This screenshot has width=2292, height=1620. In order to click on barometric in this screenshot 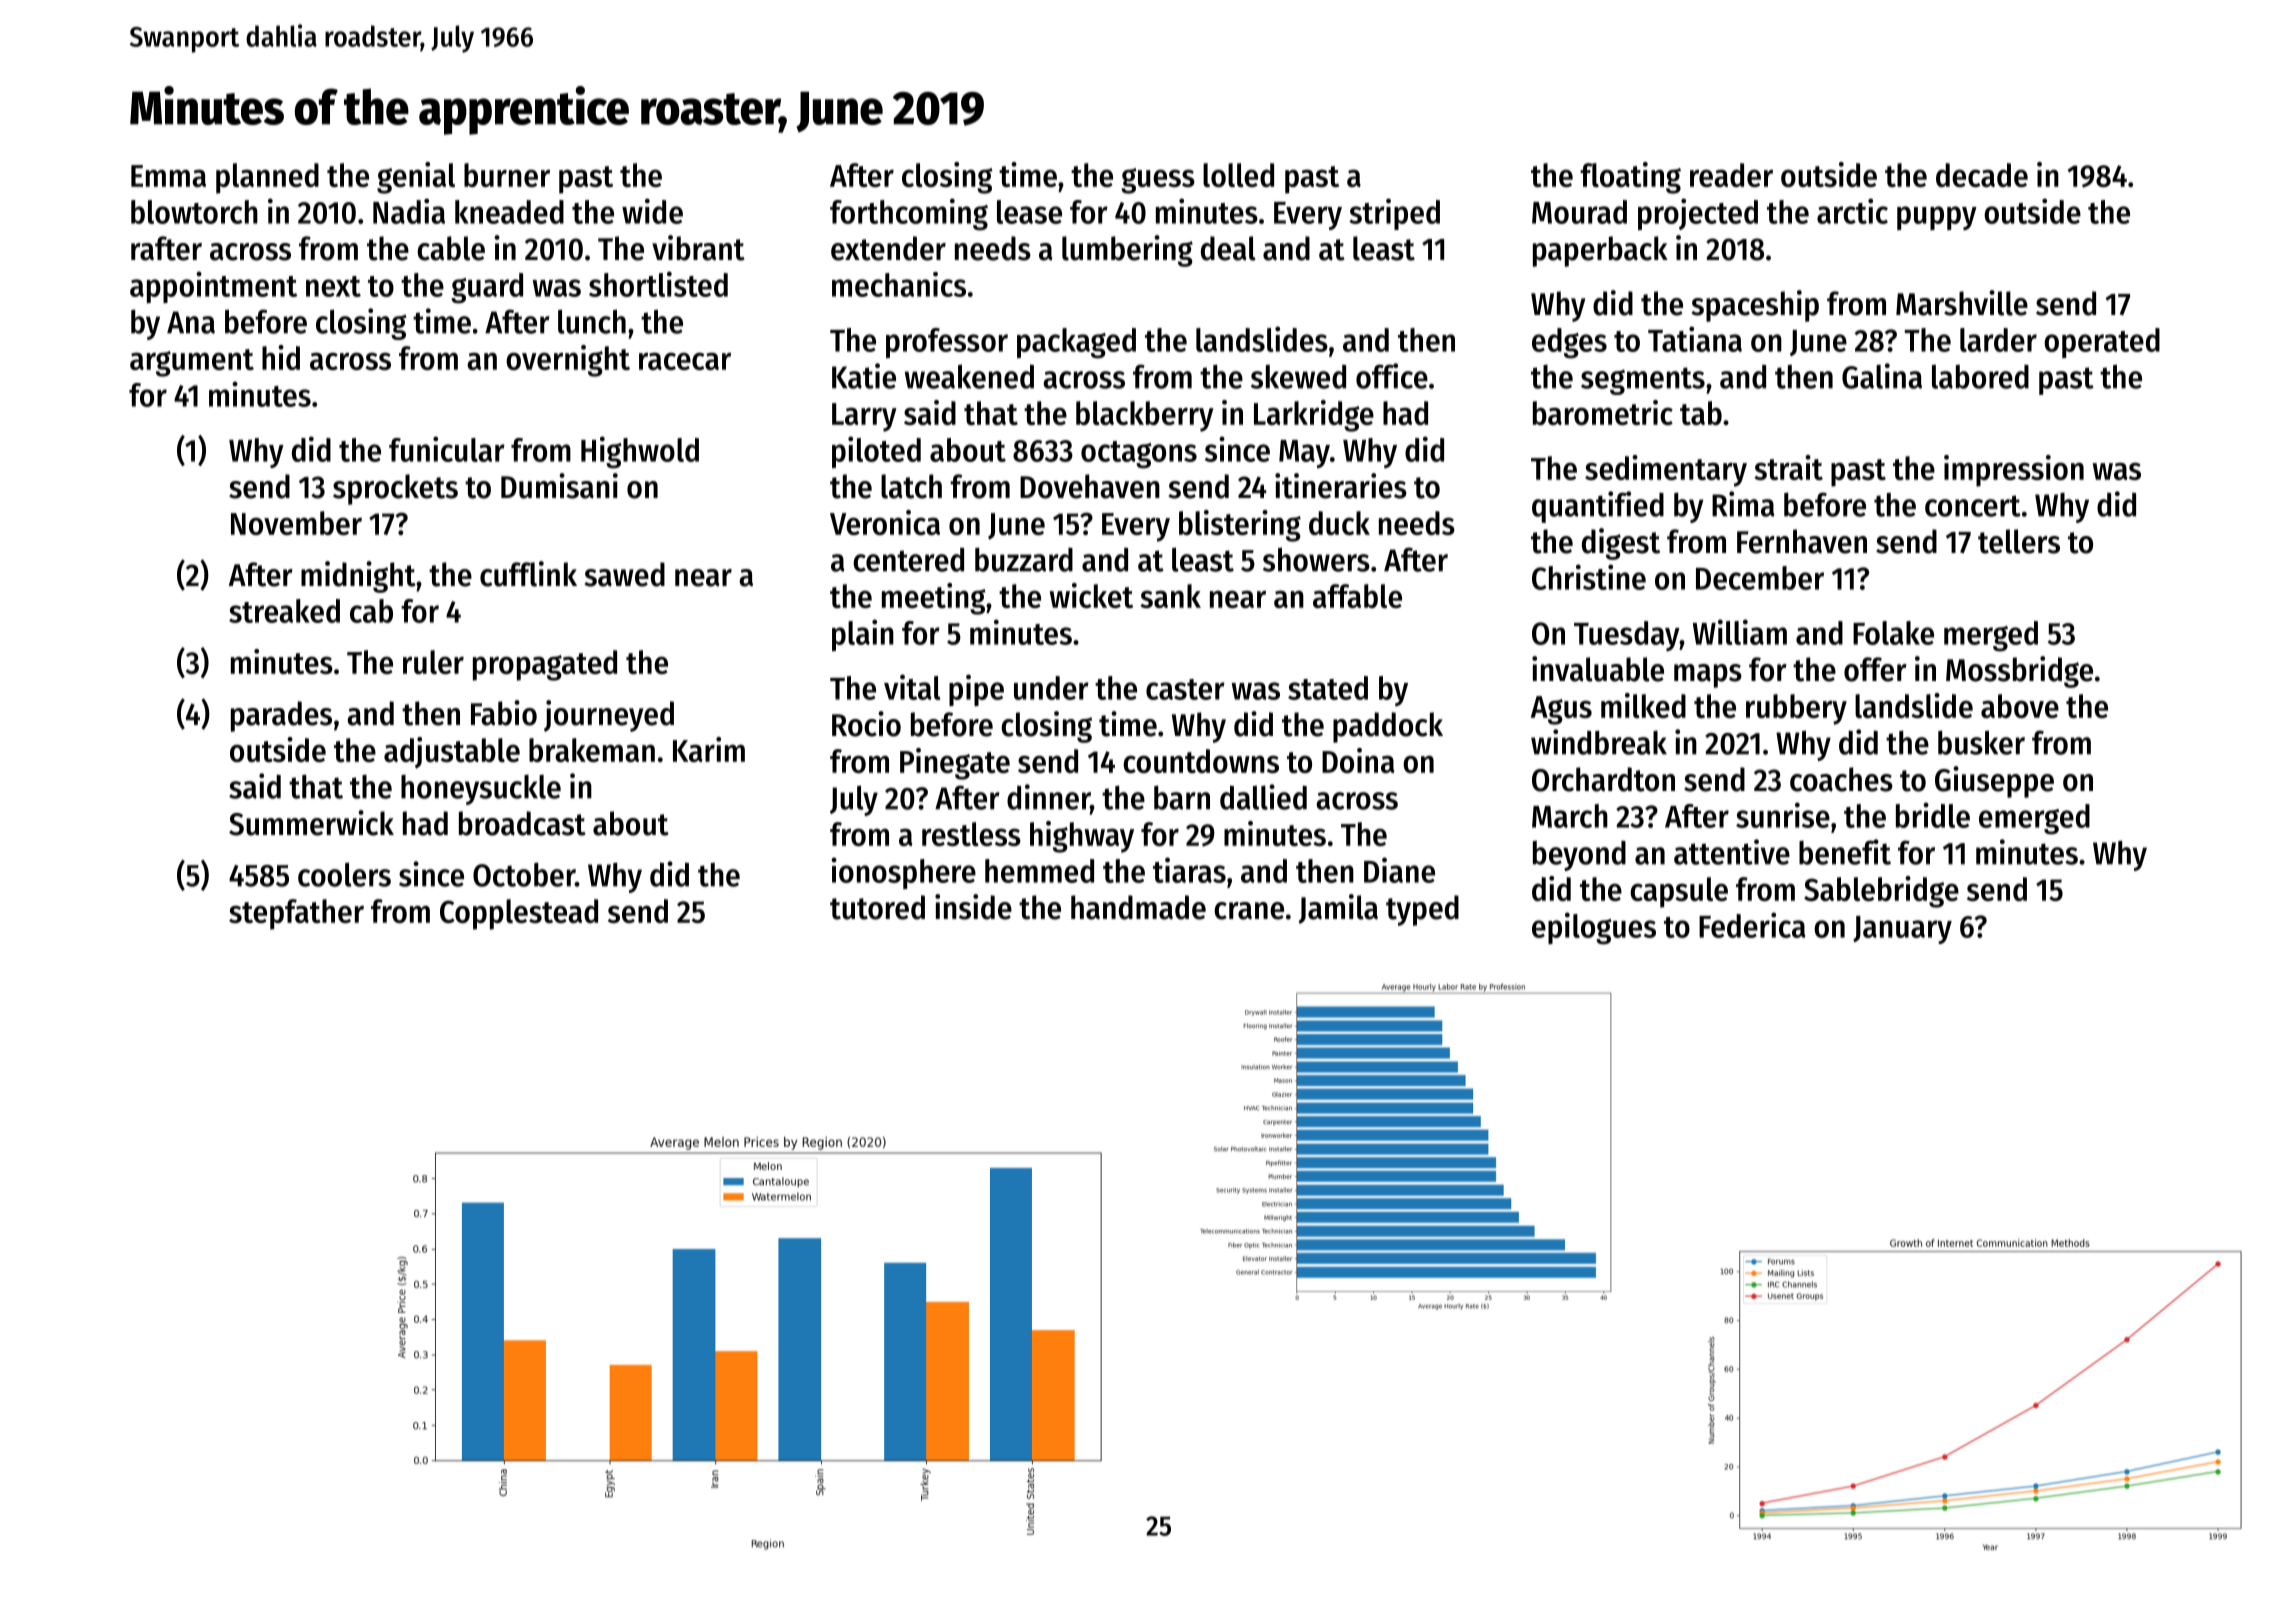, I will do `click(1603, 412)`.
